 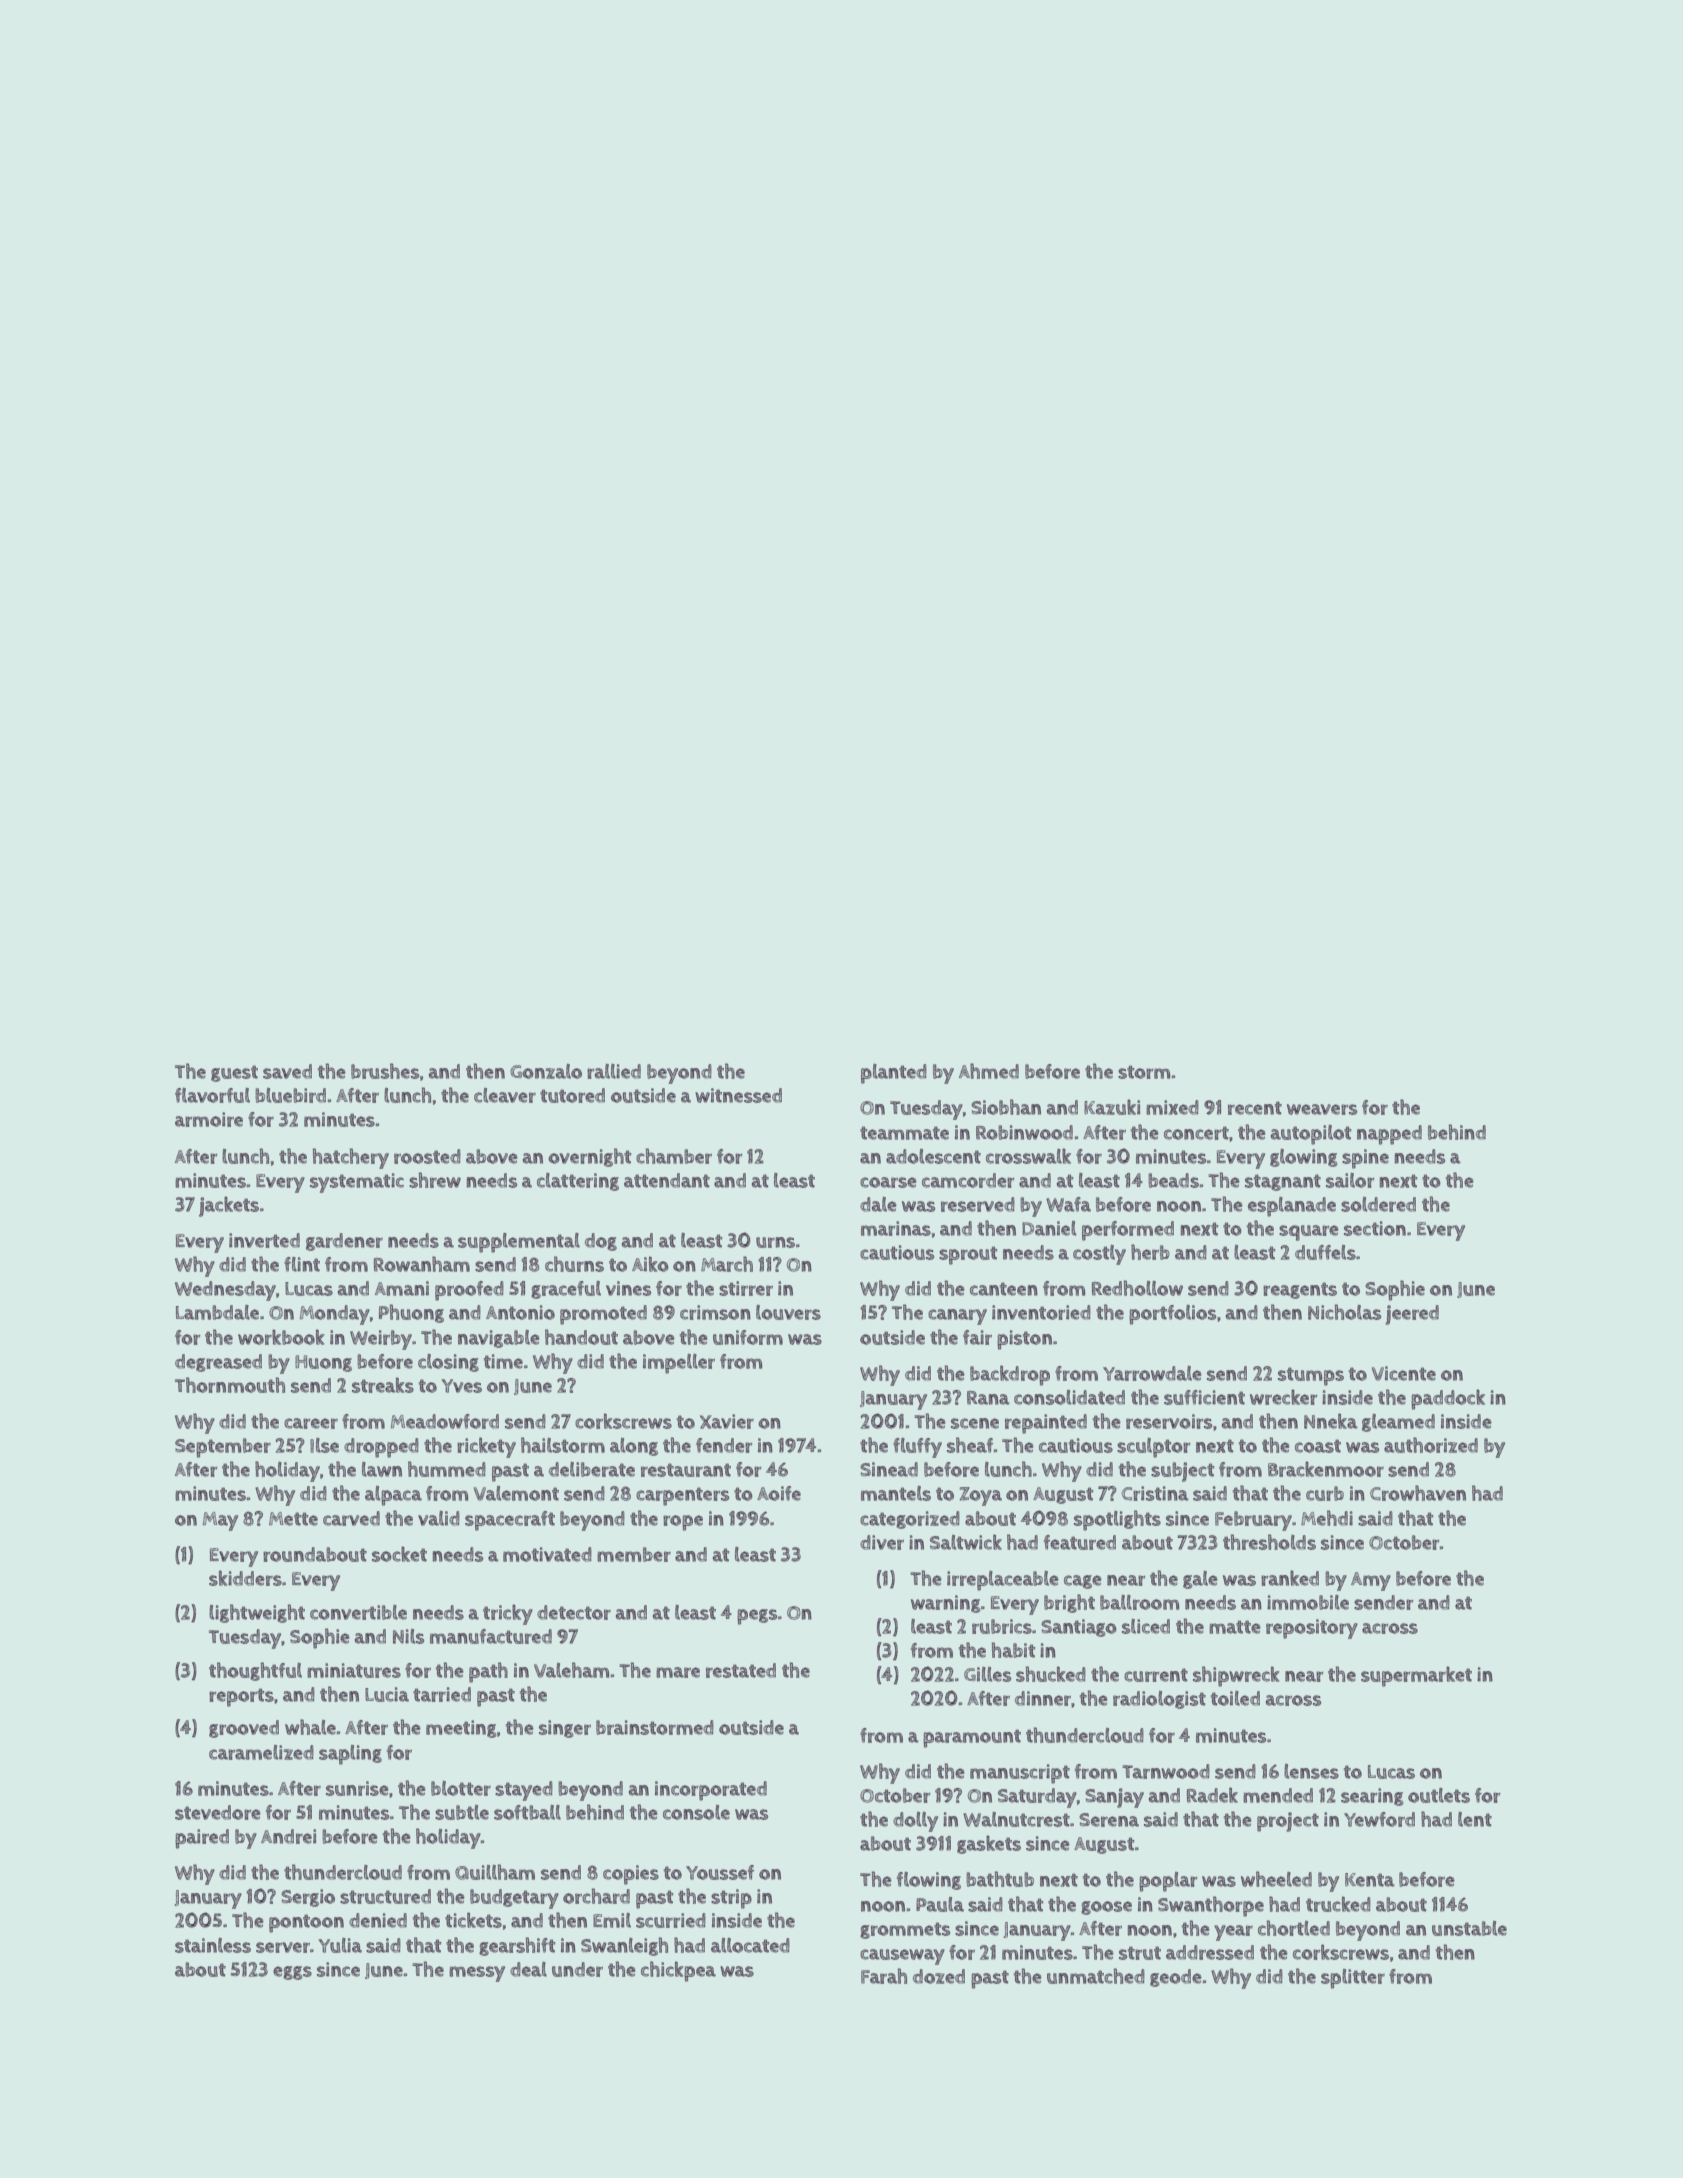 What do you see at coordinates (741, 1670) in the screenshot?
I see `restated` at bounding box center [741, 1670].
